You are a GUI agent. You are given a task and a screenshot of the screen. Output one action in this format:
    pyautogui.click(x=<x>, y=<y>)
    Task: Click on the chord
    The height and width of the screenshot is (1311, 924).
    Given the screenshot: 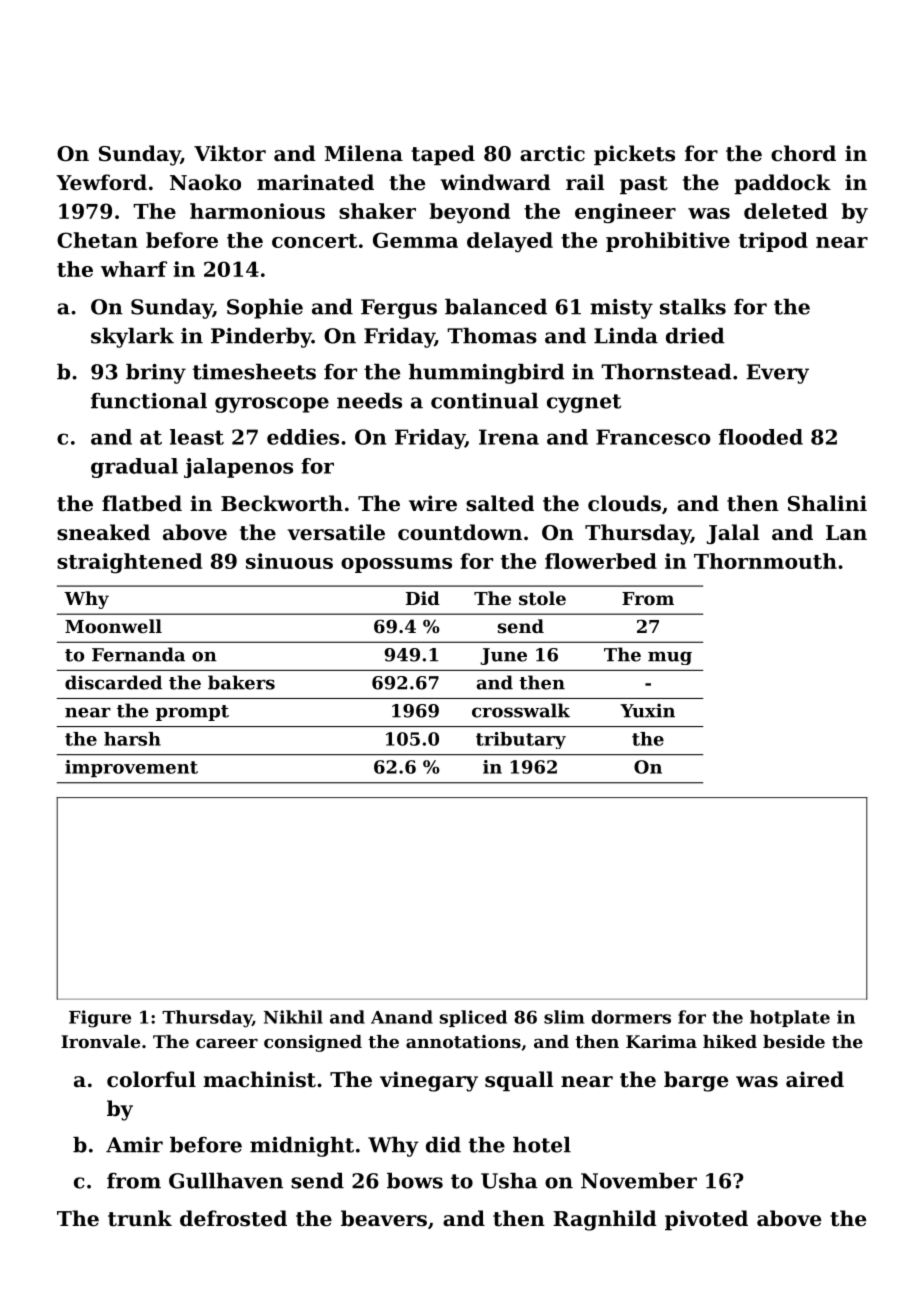 What is the action you would take?
    pyautogui.click(x=803, y=153)
